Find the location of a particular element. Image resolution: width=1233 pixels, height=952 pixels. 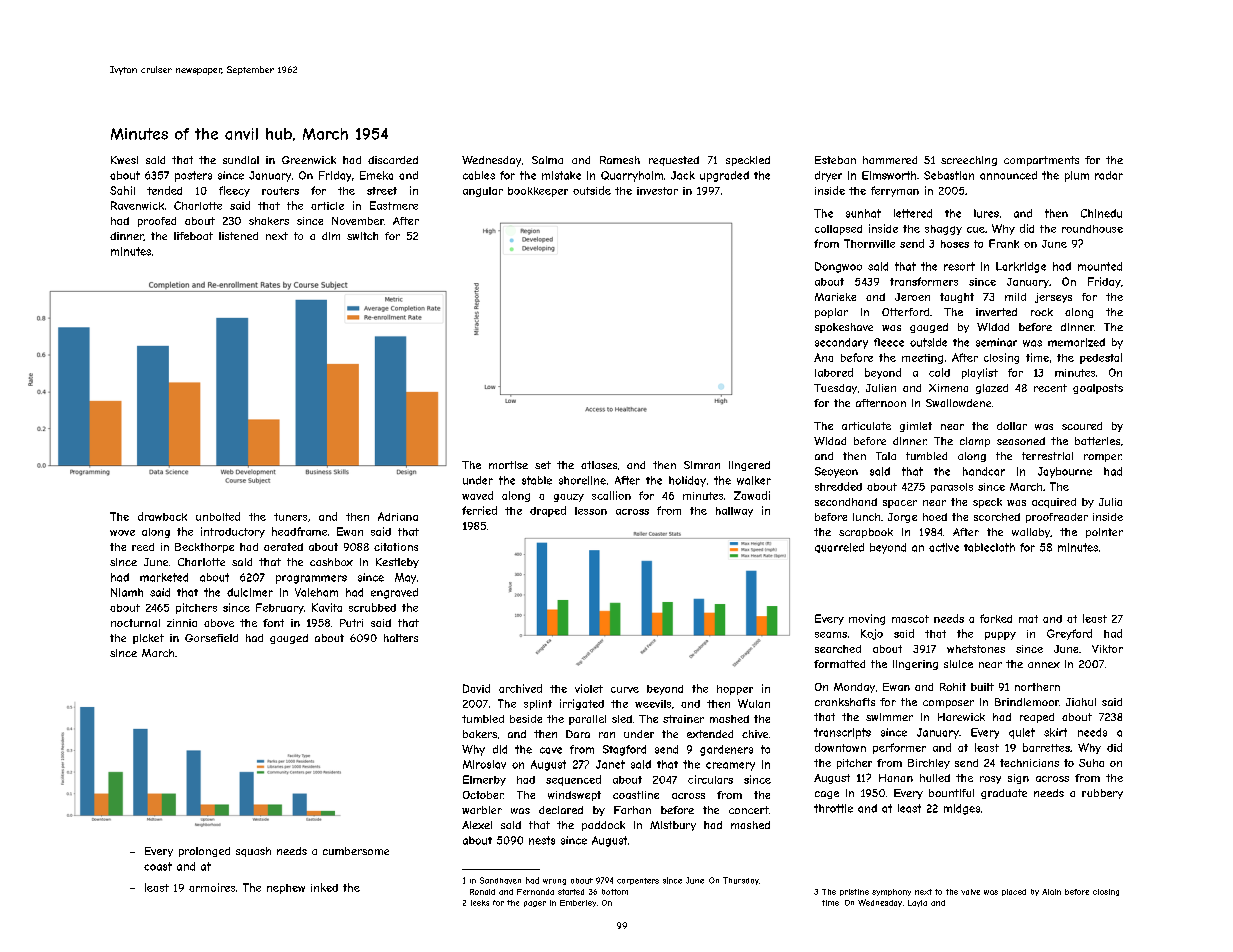

mascot is located at coordinates (910, 619).
